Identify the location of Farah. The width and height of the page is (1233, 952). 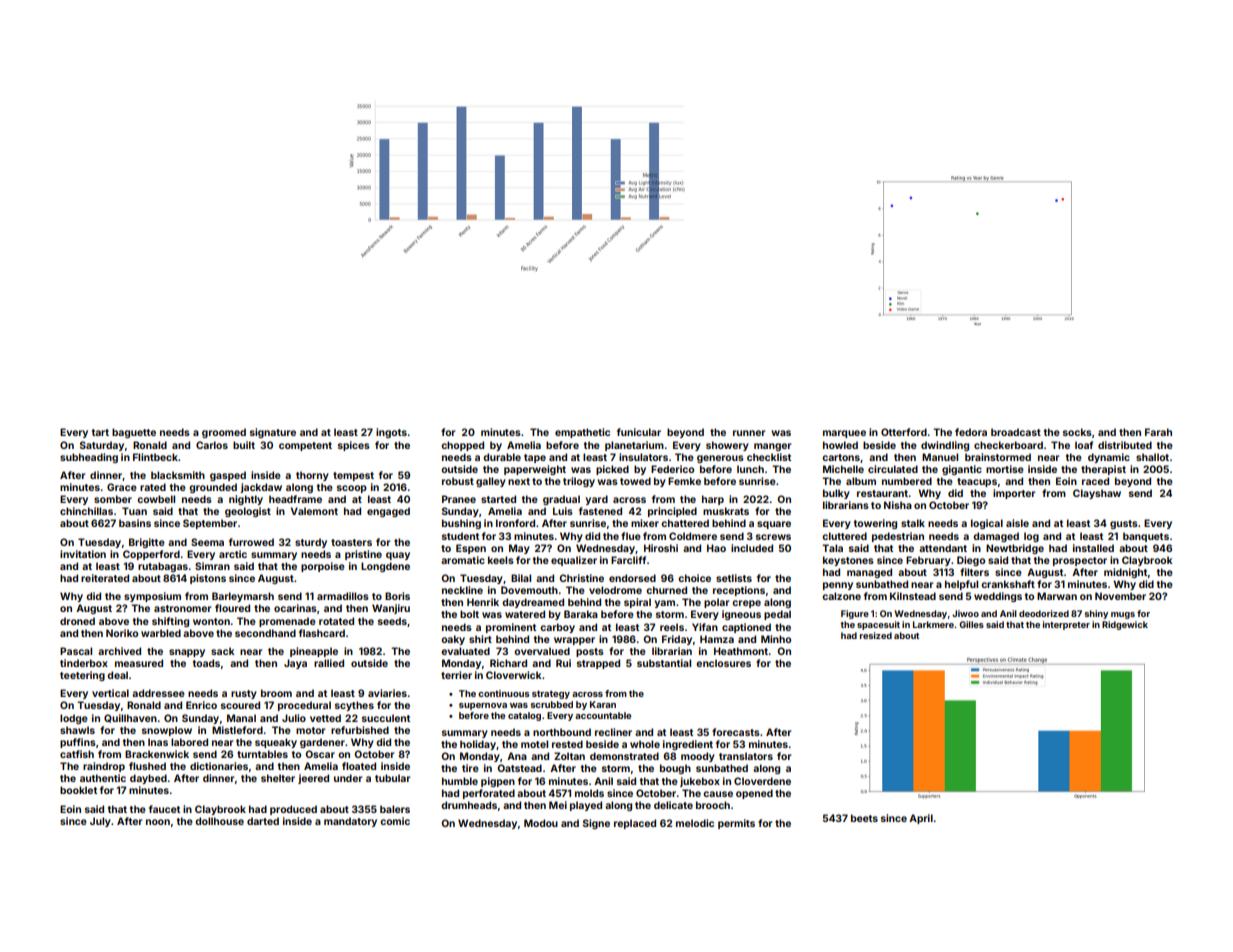
(1158, 432).
